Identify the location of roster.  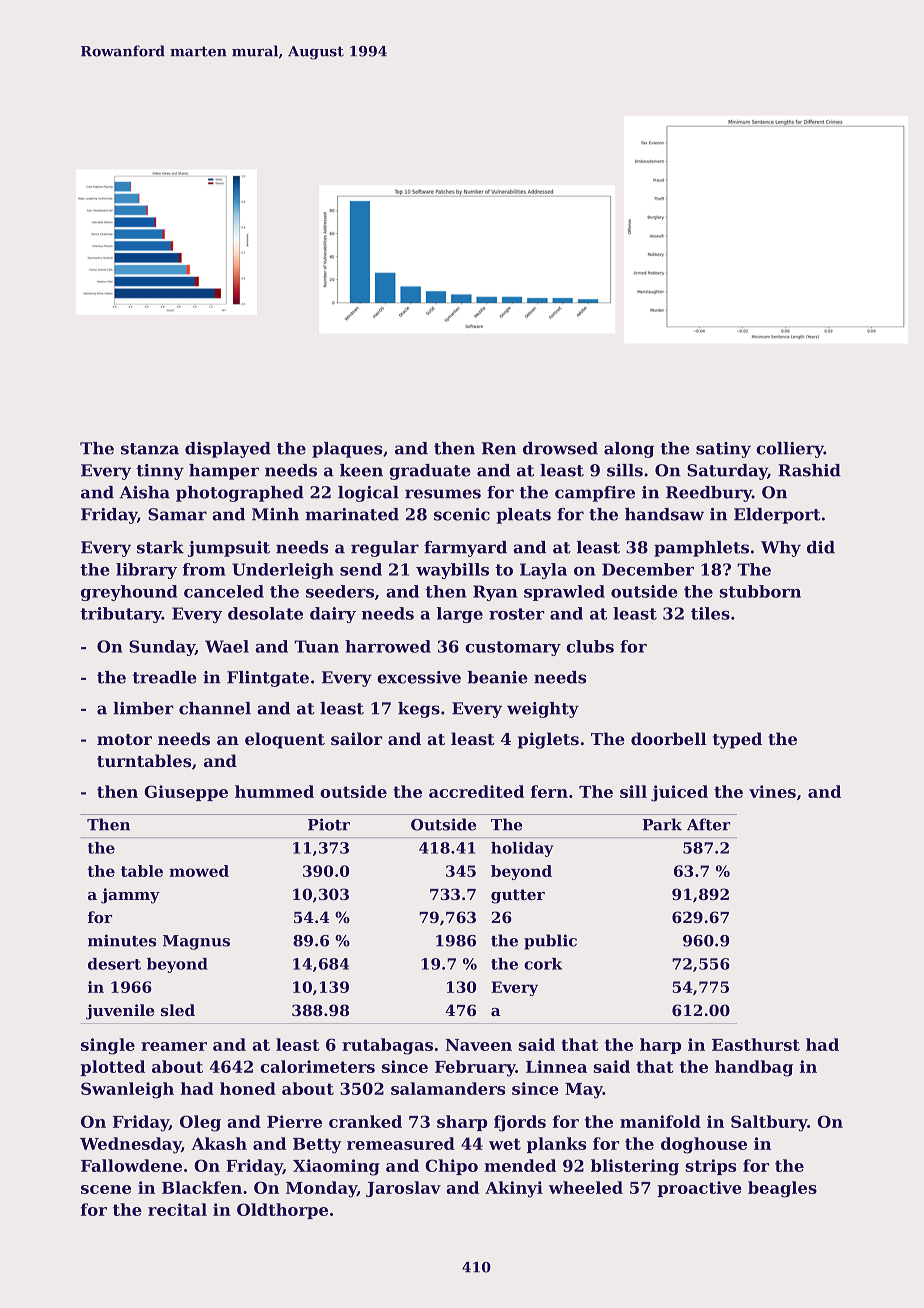
(517, 614).
